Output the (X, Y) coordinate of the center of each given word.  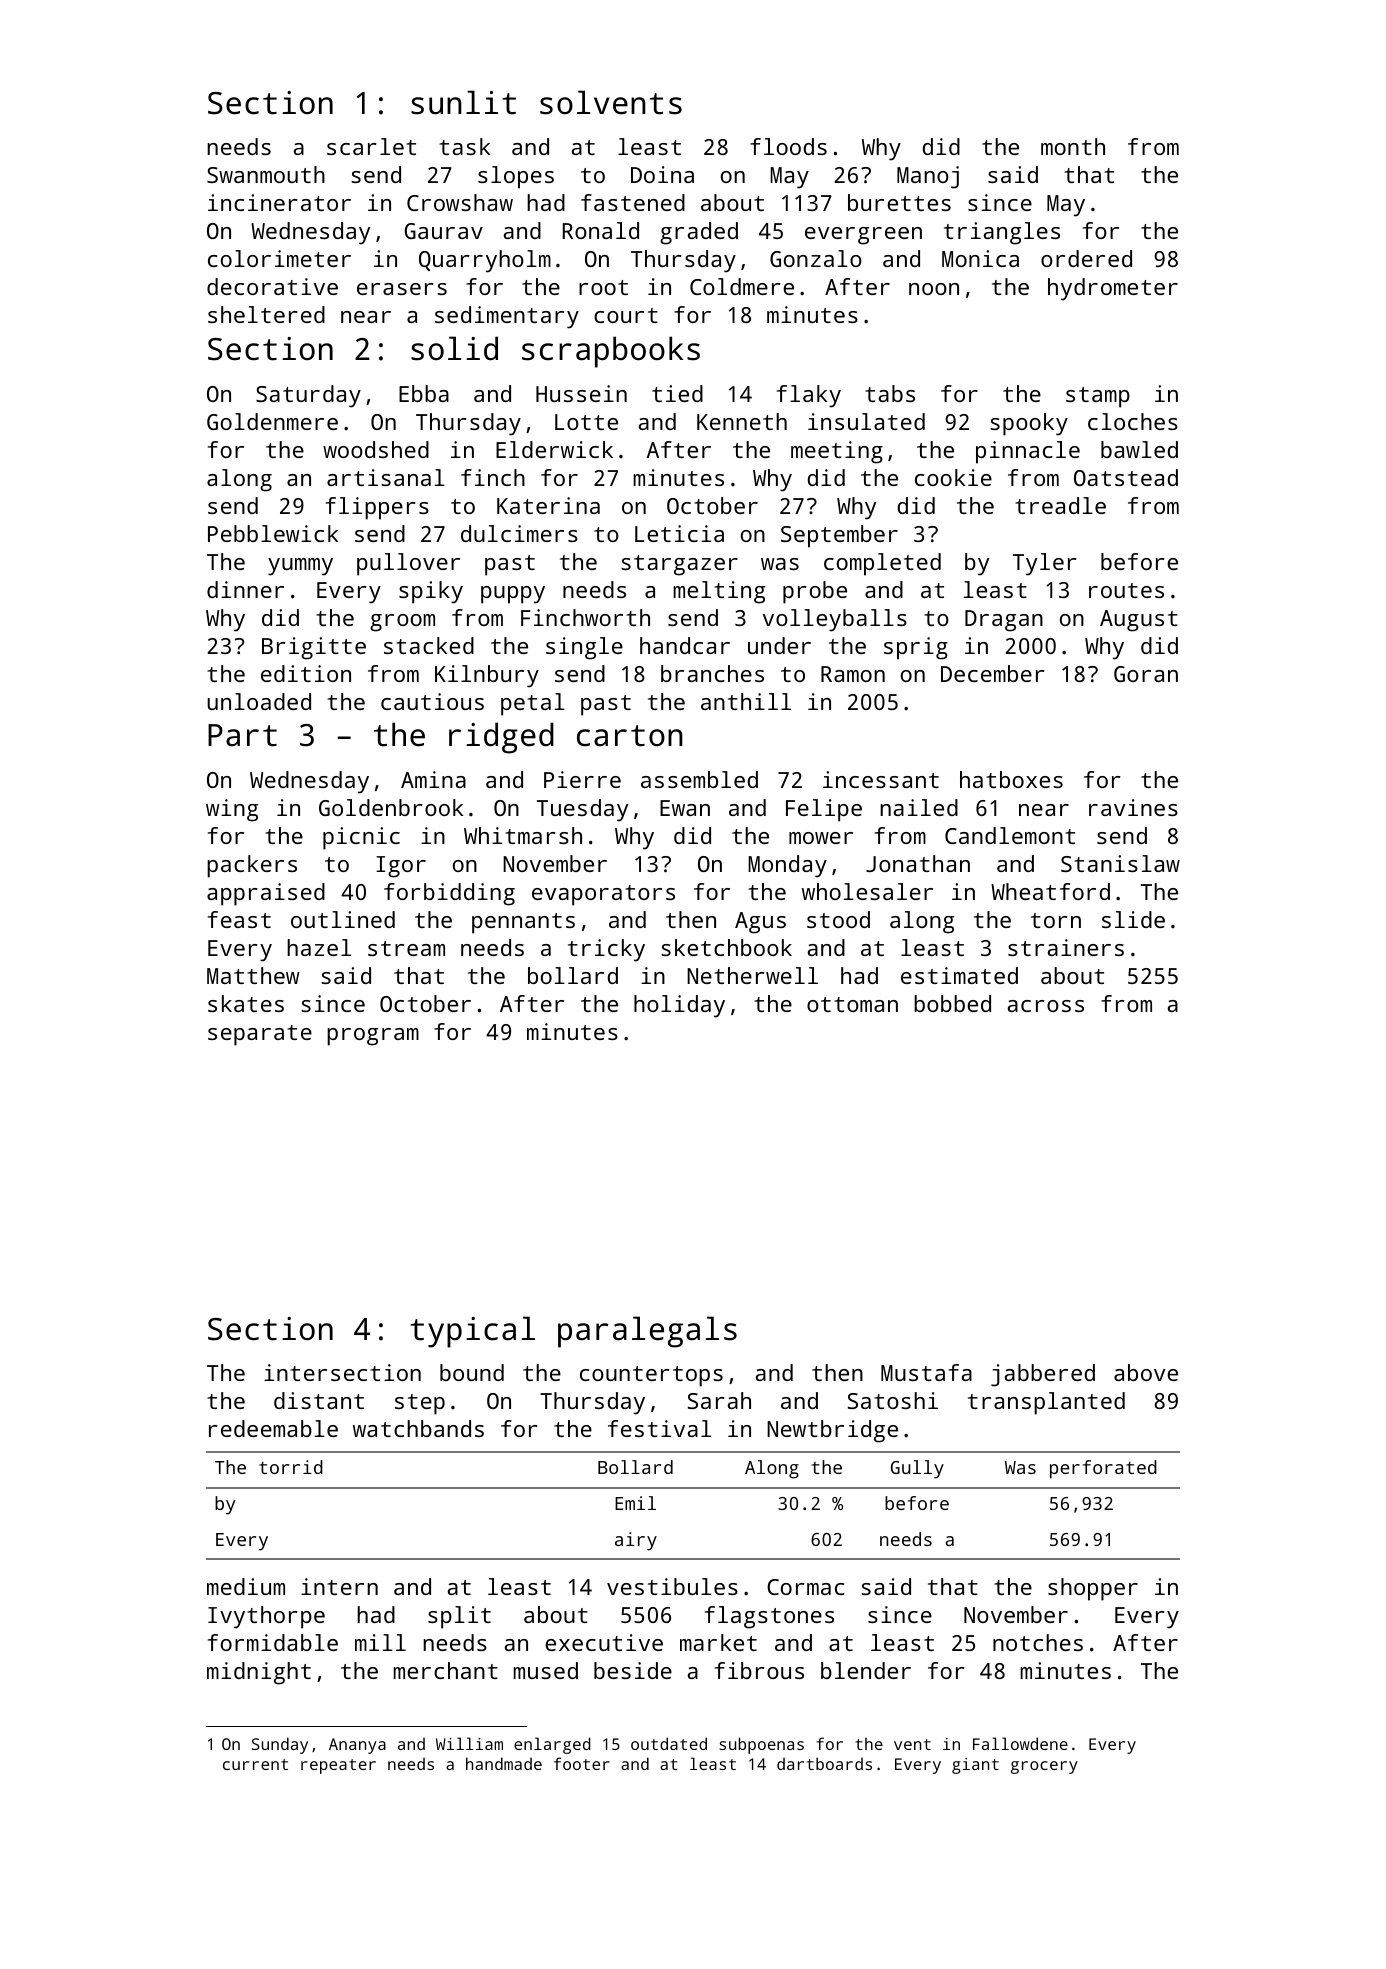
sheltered (266, 314)
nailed (919, 807)
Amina (433, 779)
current (255, 1764)
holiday (679, 1006)
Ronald (601, 230)
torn (1056, 920)
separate (260, 1035)
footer (582, 1763)
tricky (606, 950)
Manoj (928, 177)
